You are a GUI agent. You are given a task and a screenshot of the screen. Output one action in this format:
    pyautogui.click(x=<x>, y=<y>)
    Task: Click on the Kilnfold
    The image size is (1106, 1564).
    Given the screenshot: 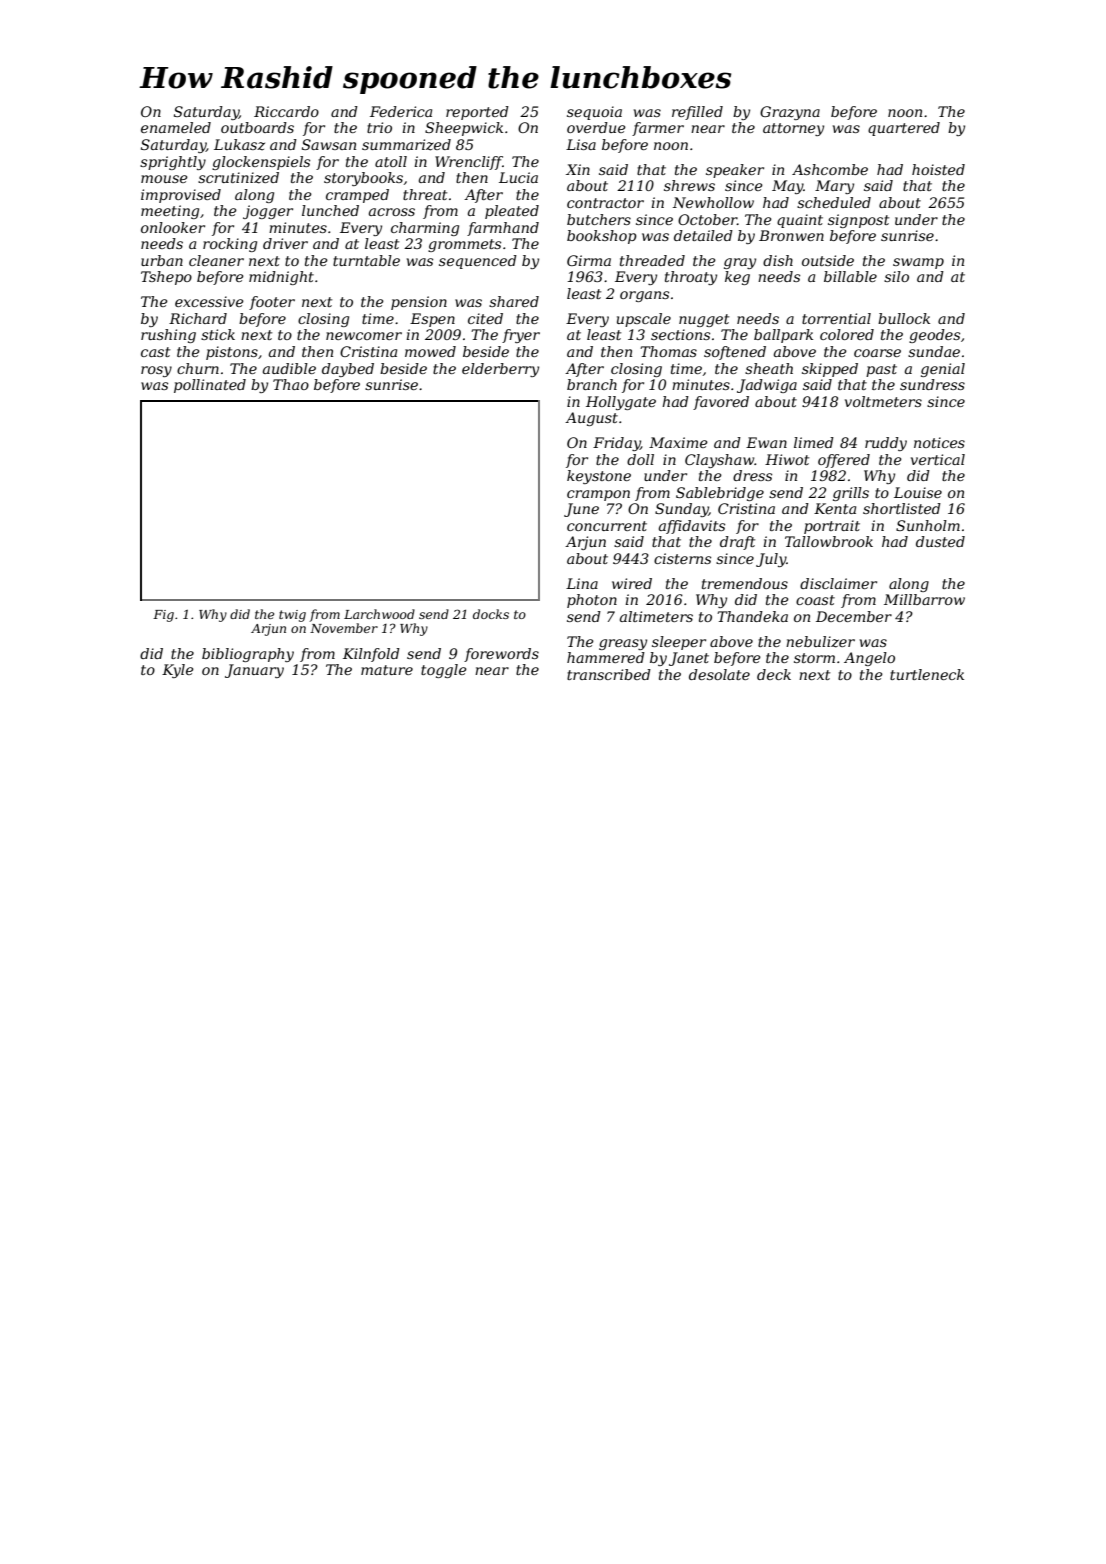 What is the action you would take?
    pyautogui.click(x=371, y=655)
